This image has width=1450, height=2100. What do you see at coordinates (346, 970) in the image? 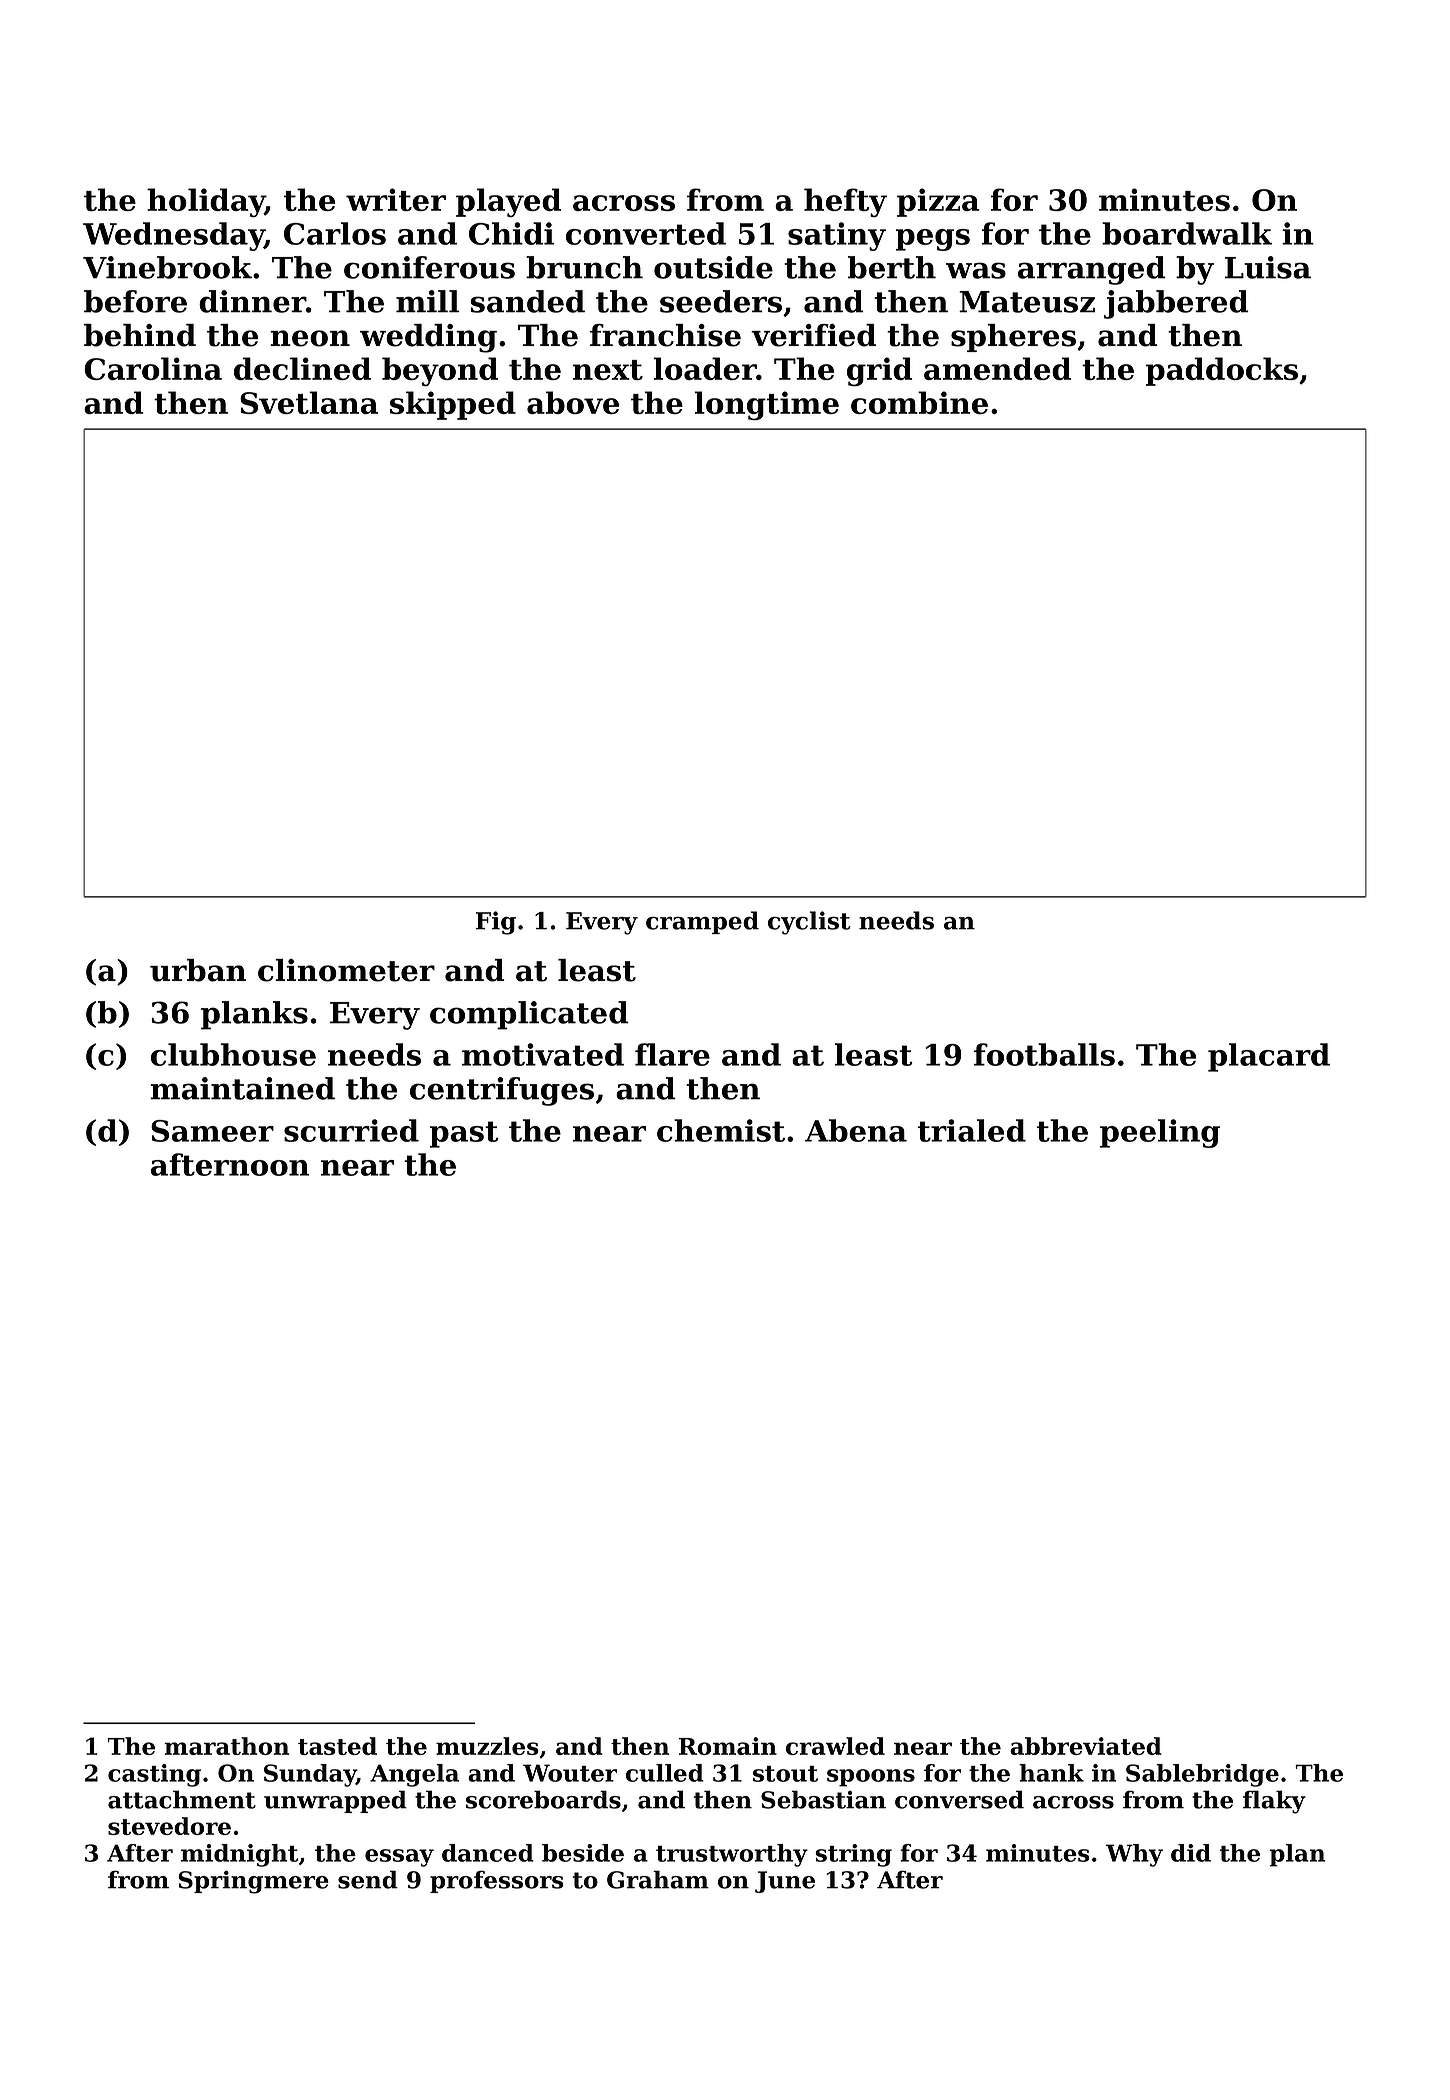
I see `clinometer` at bounding box center [346, 970].
